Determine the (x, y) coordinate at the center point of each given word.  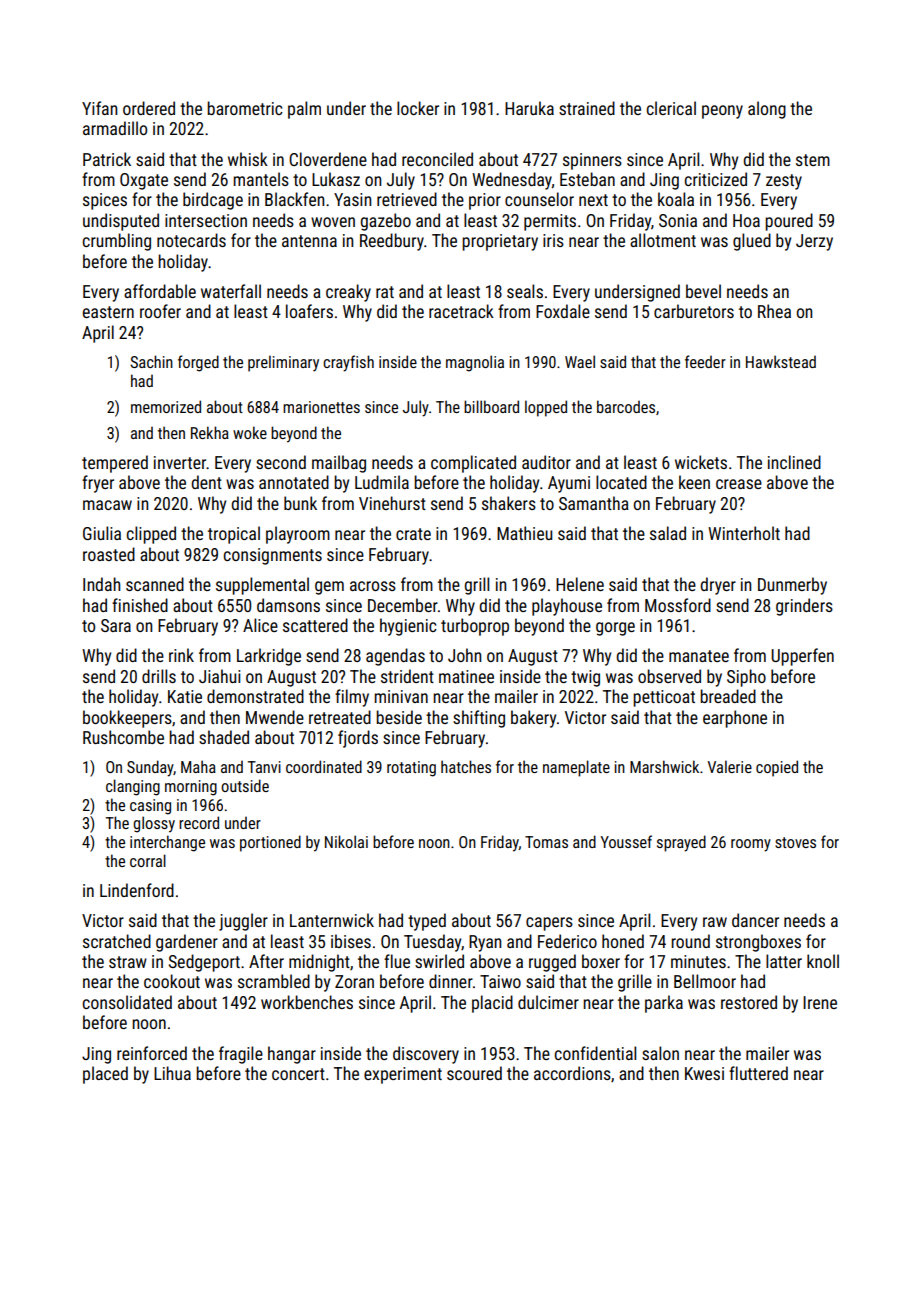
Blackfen (294, 199)
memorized (166, 406)
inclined (794, 462)
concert (298, 1074)
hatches (466, 766)
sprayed (681, 843)
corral (148, 860)
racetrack (461, 311)
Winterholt (744, 533)
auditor (546, 462)
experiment (403, 1075)
